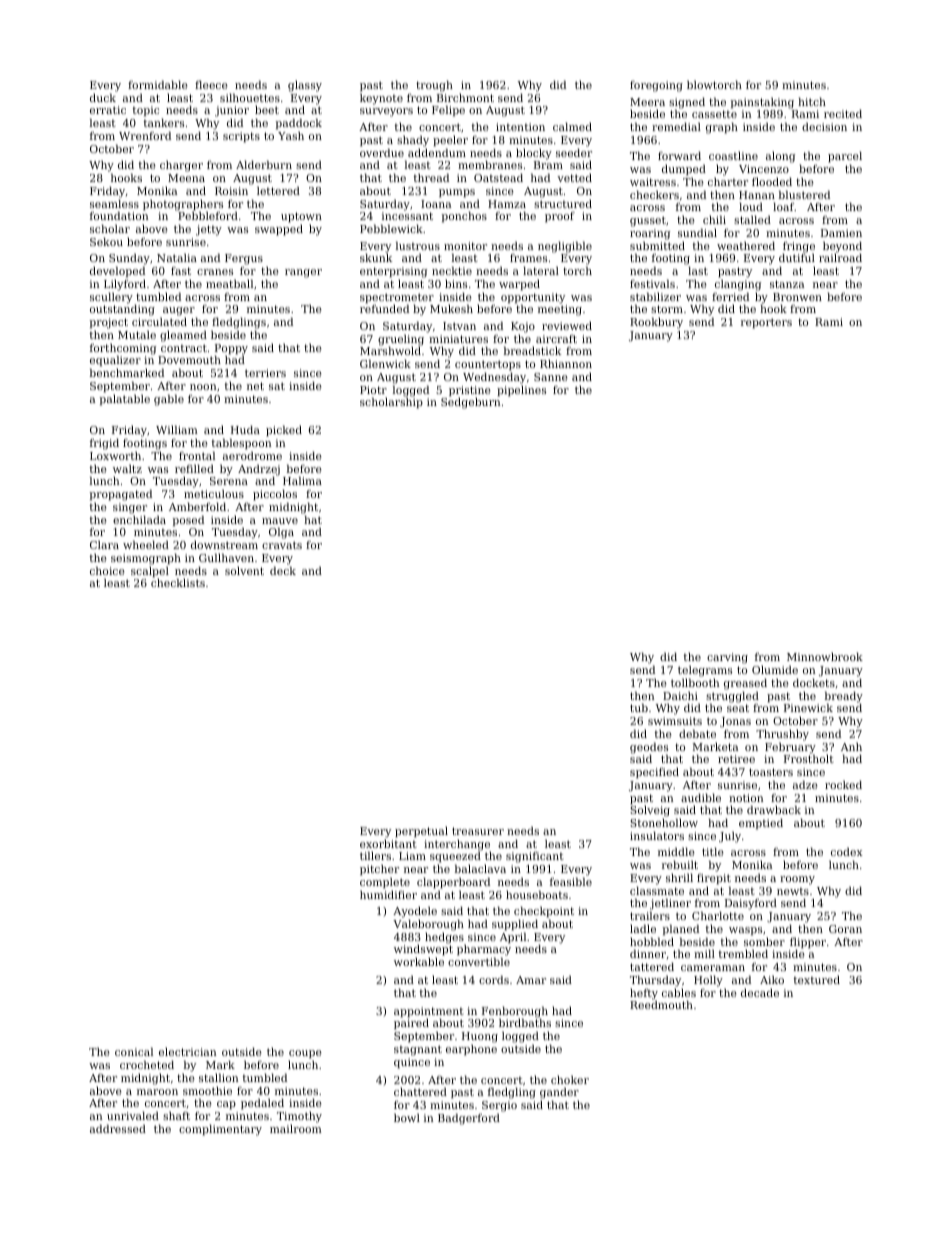 The height and width of the image is (1233, 952). I want to click on rocked, so click(843, 784).
